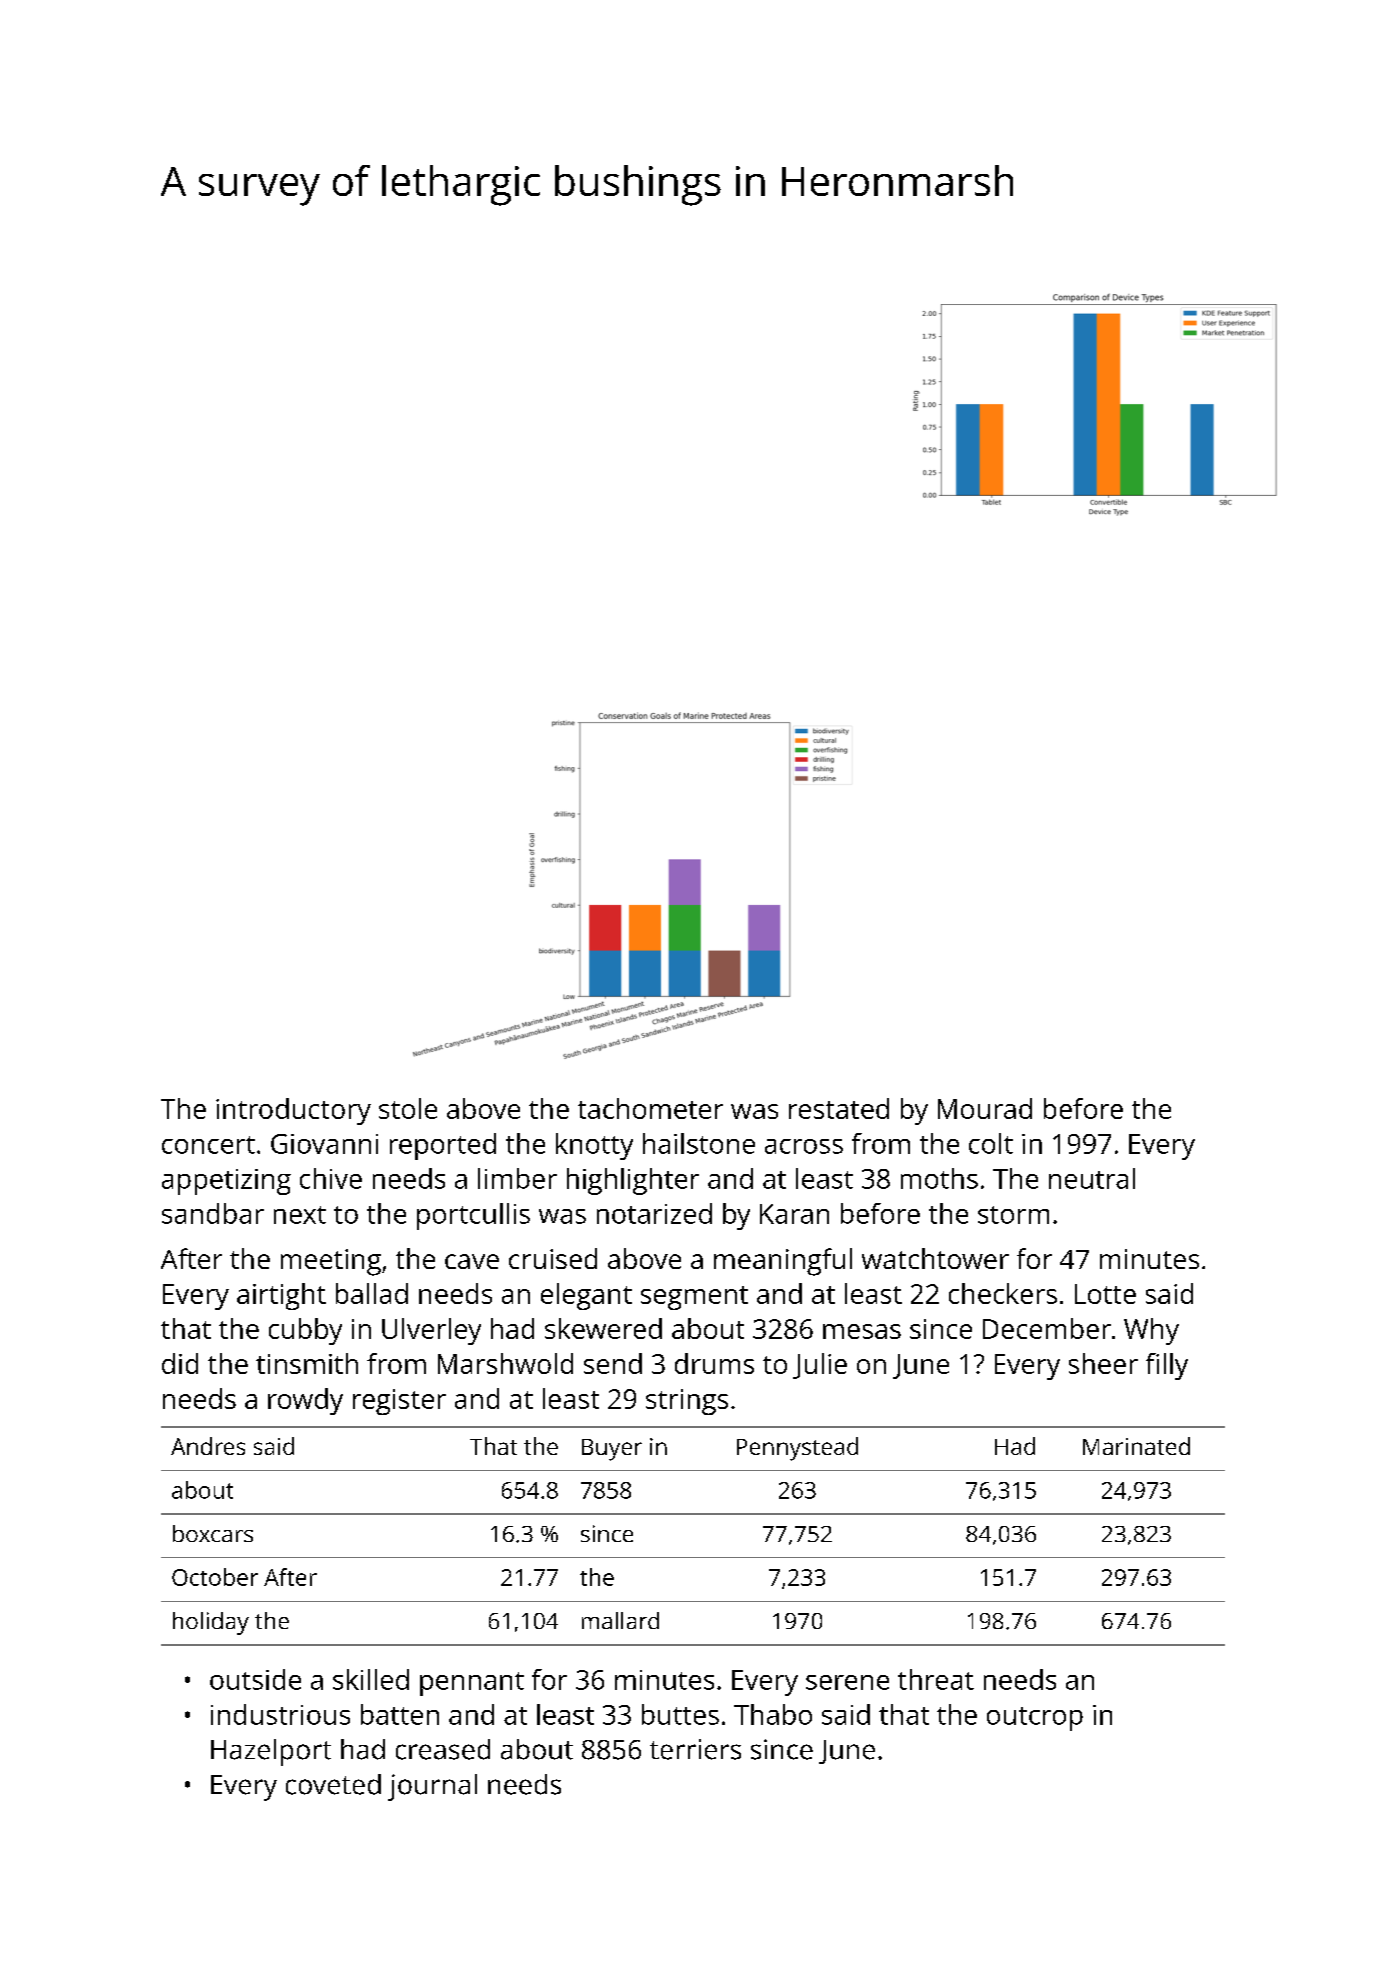 The height and width of the screenshot is (1969, 1386). What do you see at coordinates (839, 1108) in the screenshot?
I see `restated` at bounding box center [839, 1108].
